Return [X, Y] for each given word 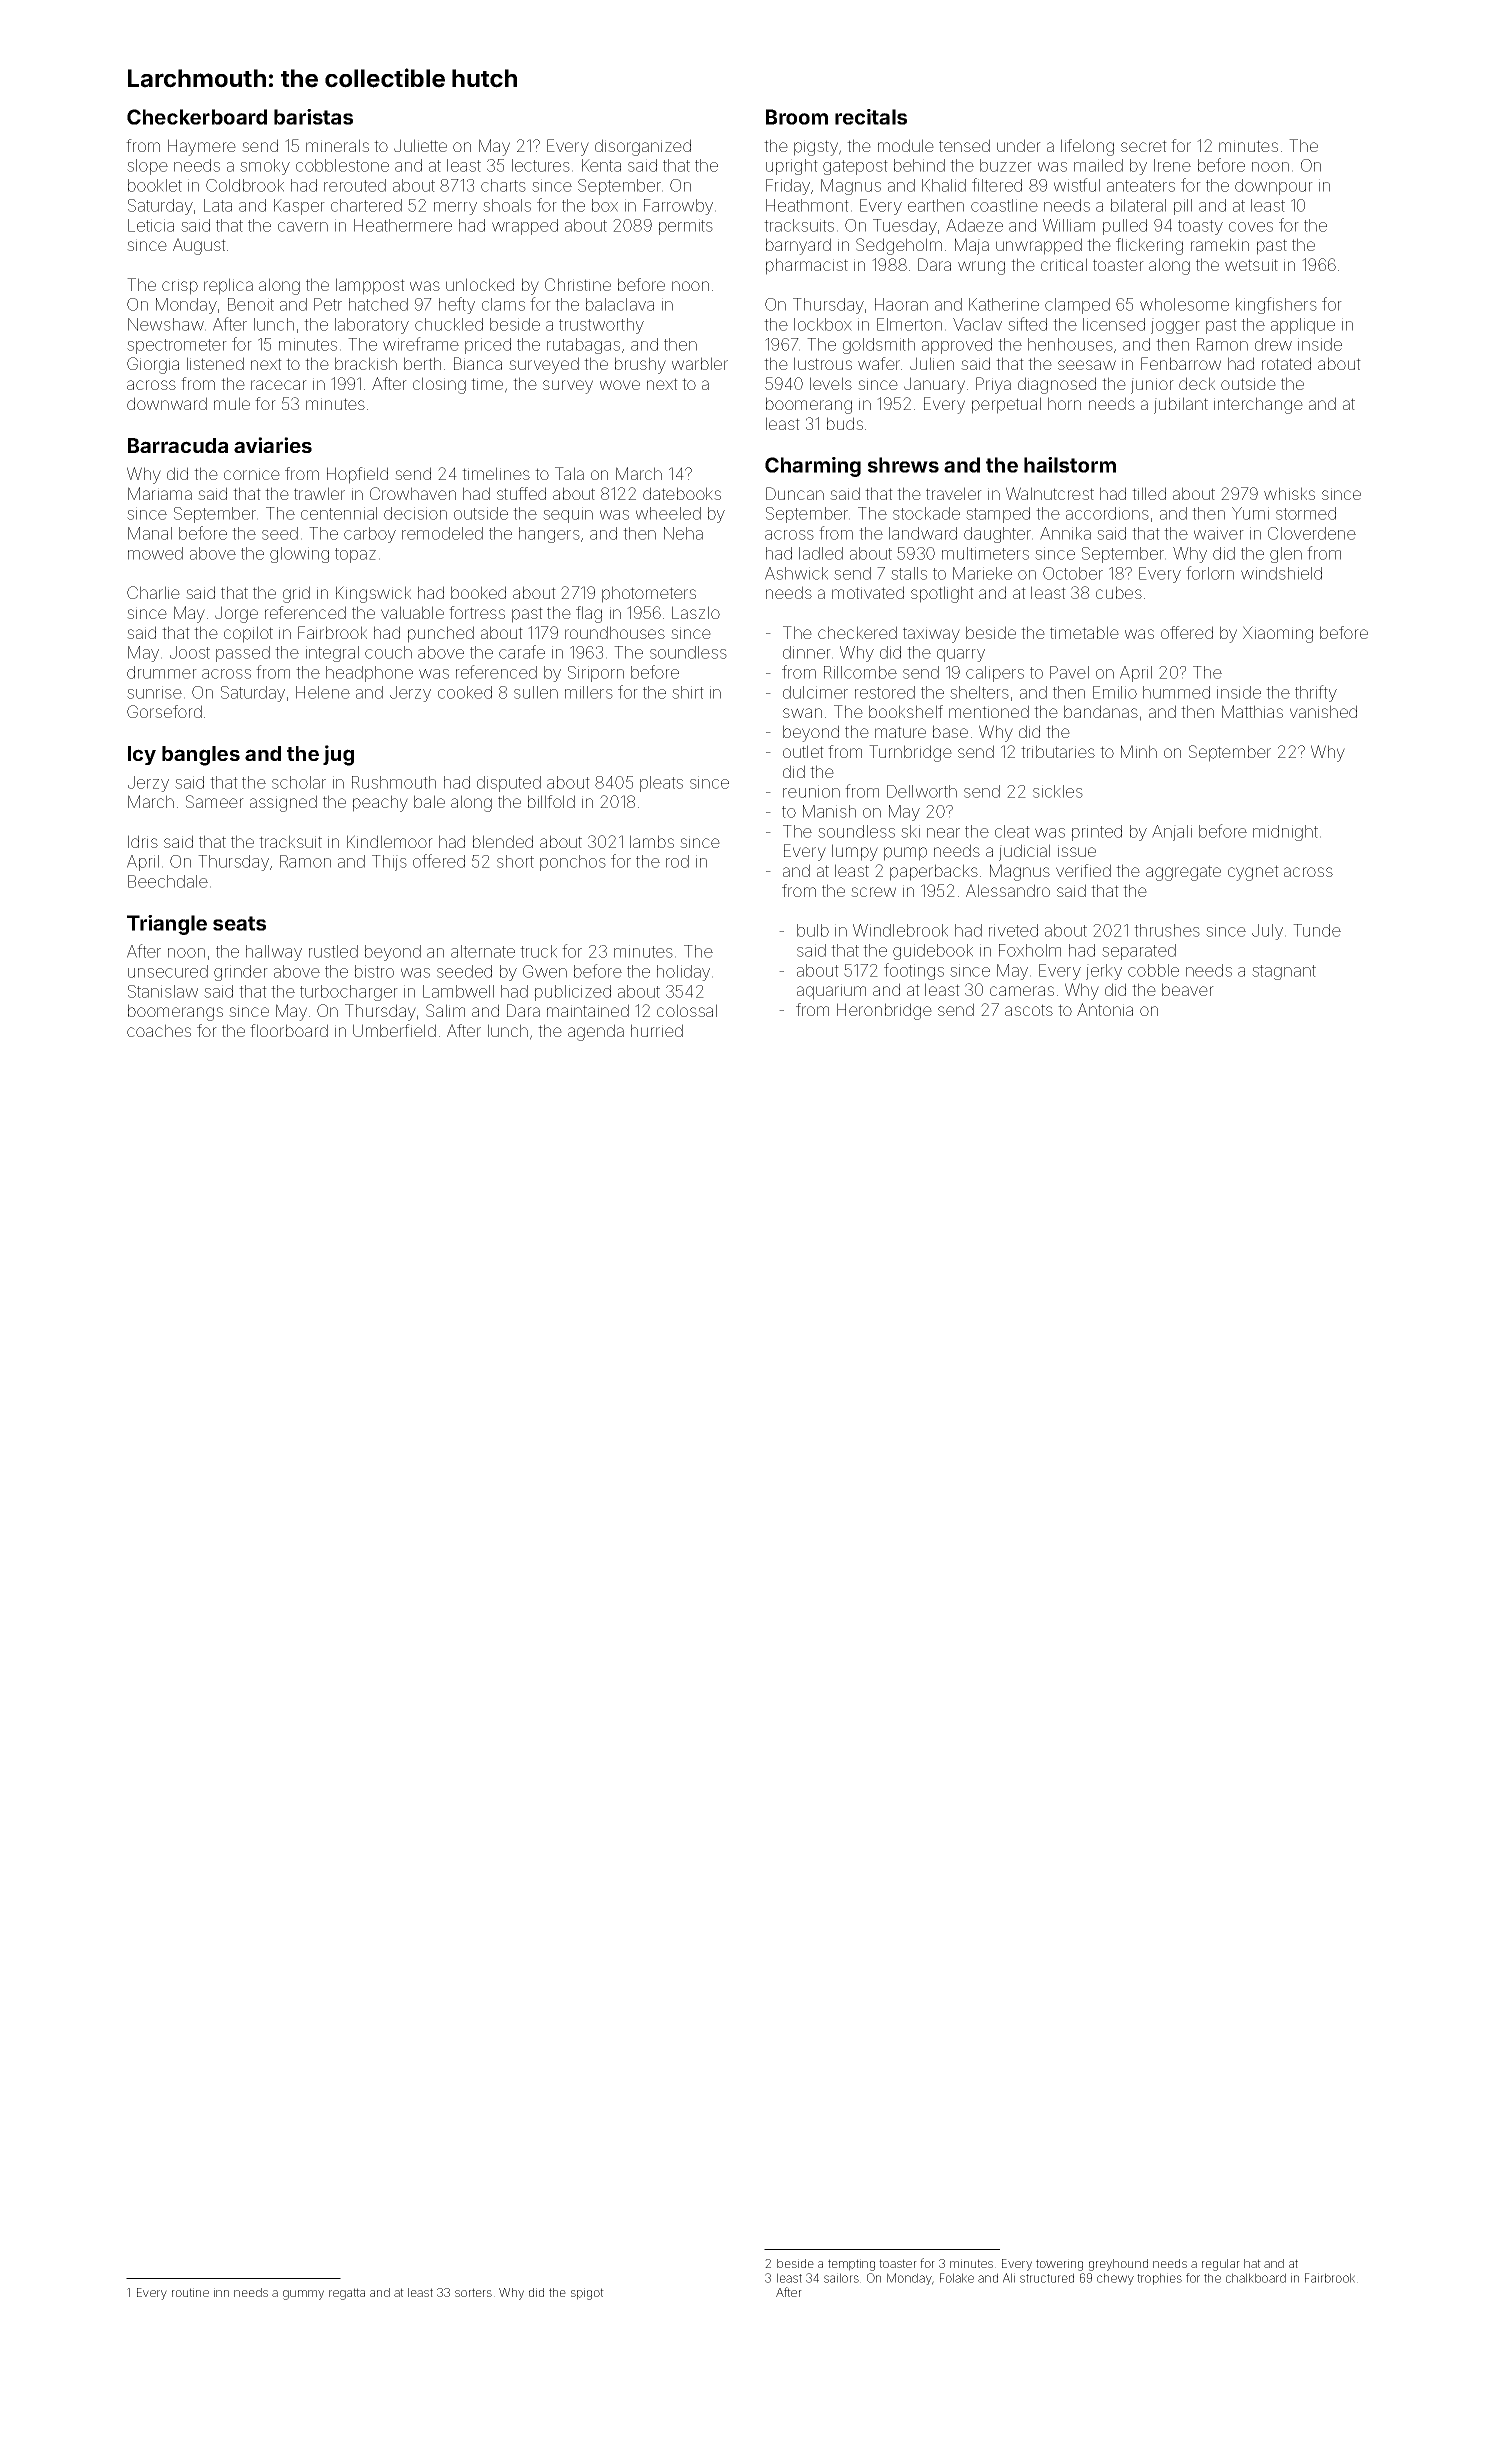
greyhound [1118, 2265]
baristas [313, 117]
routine [190, 2292]
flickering [1149, 246]
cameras [1022, 991]
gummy [303, 2295]
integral [332, 654]
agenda [596, 1032]
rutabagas [583, 346]
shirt [688, 692]
